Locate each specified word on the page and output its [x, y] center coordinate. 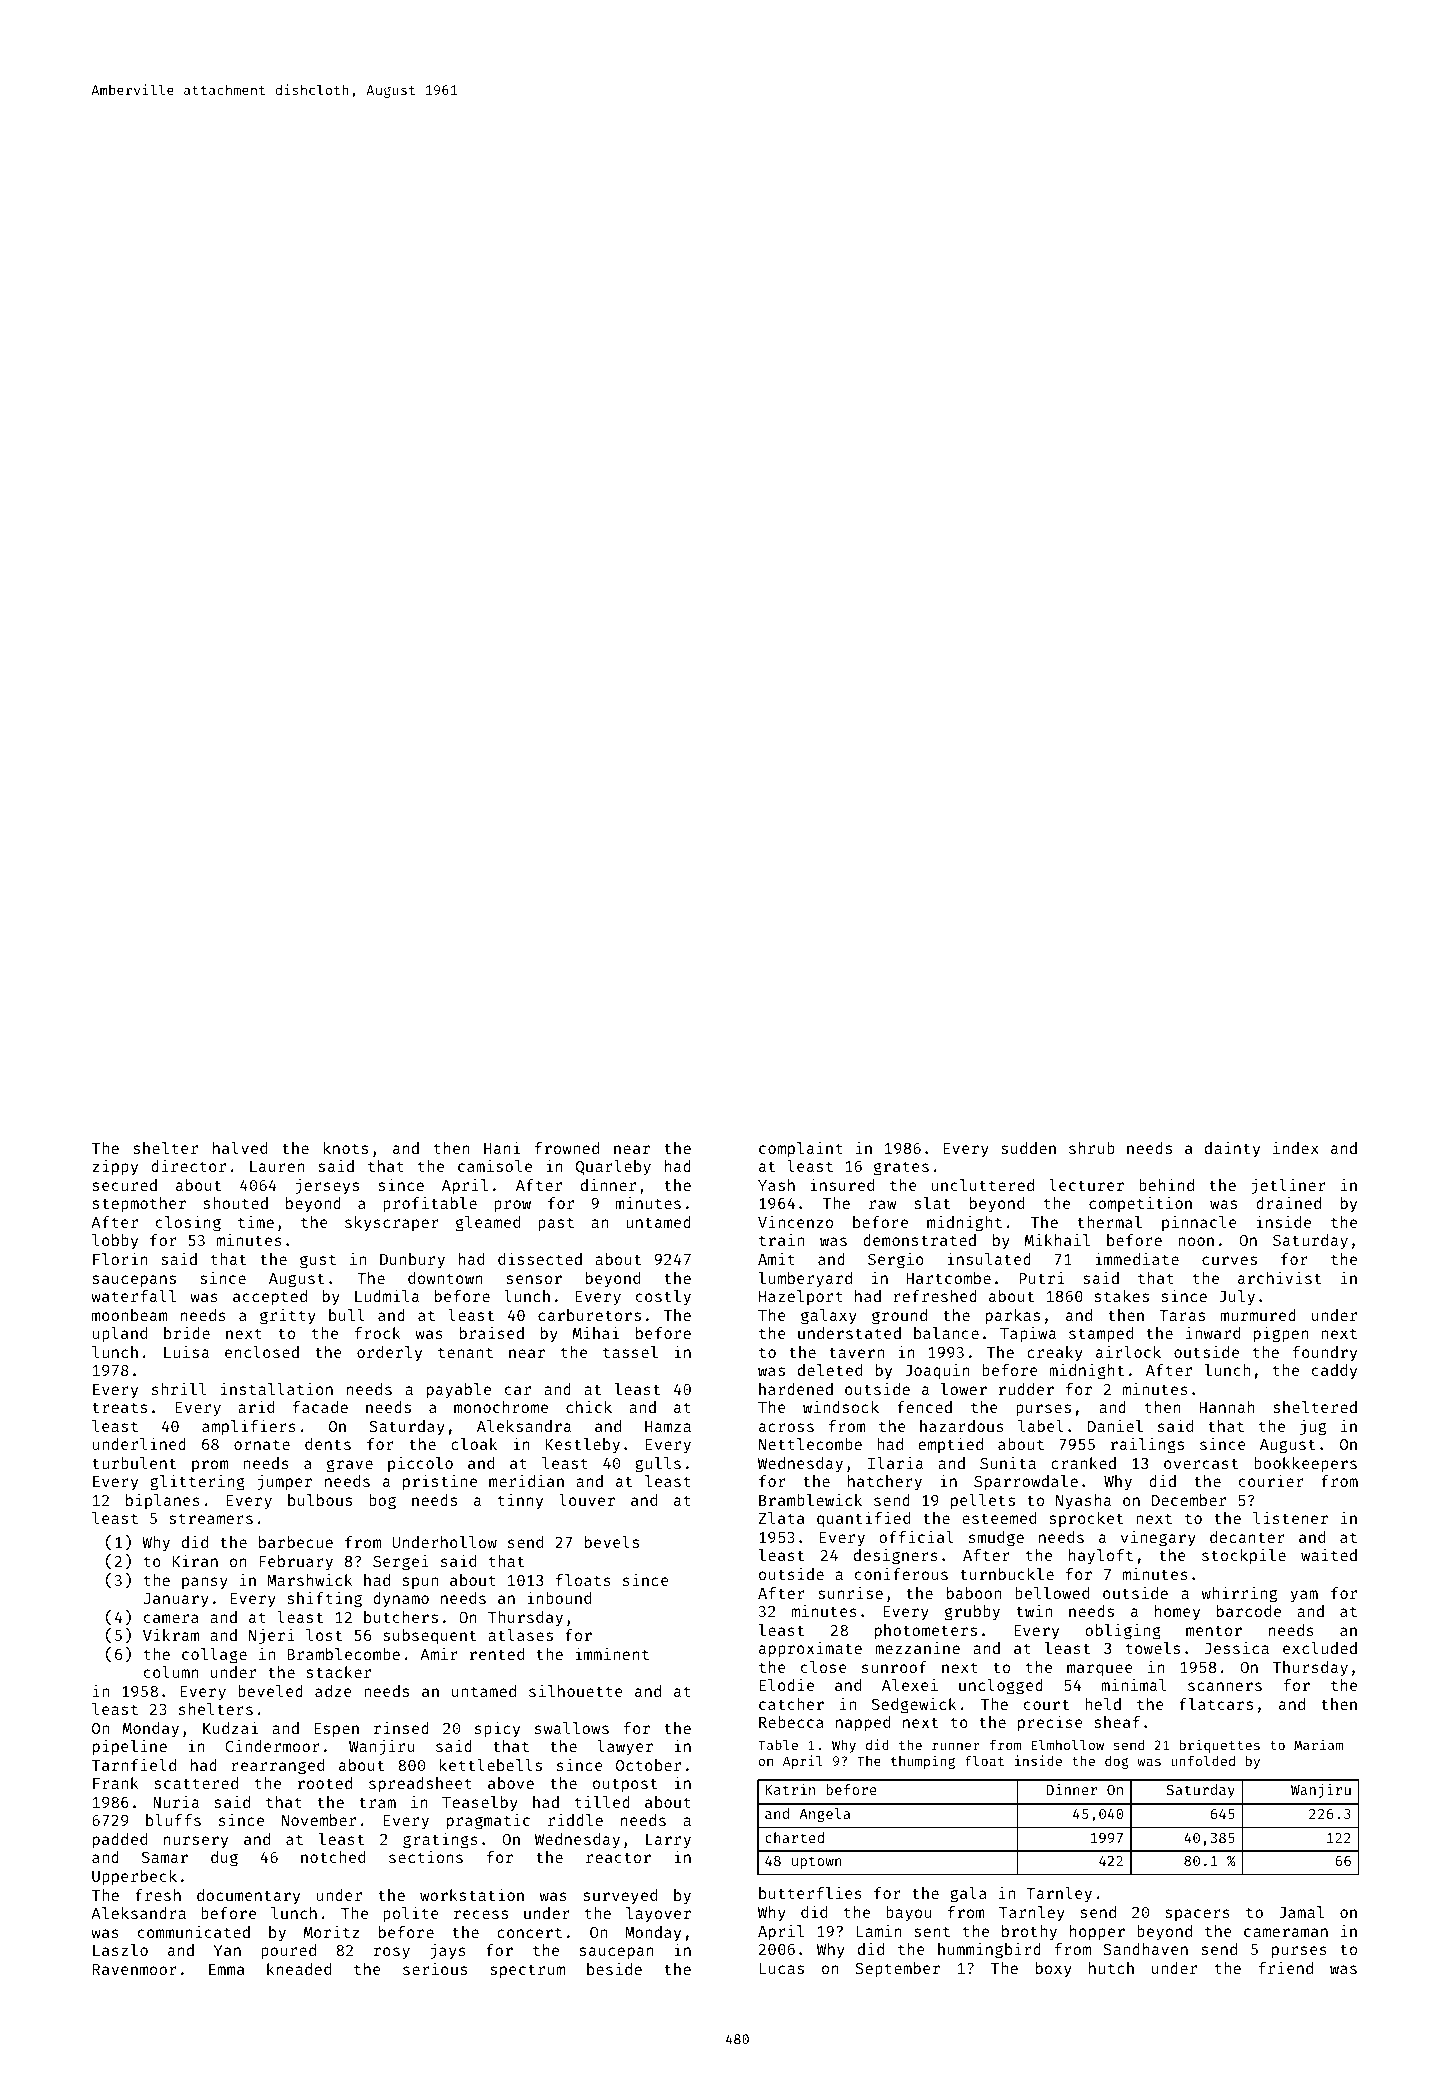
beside [614, 1968]
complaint [801, 1150]
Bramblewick [810, 1499]
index [1296, 1147]
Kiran [195, 1560]
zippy [115, 1167]
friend [1286, 1968]
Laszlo [120, 1950]
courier [1271, 1480]
